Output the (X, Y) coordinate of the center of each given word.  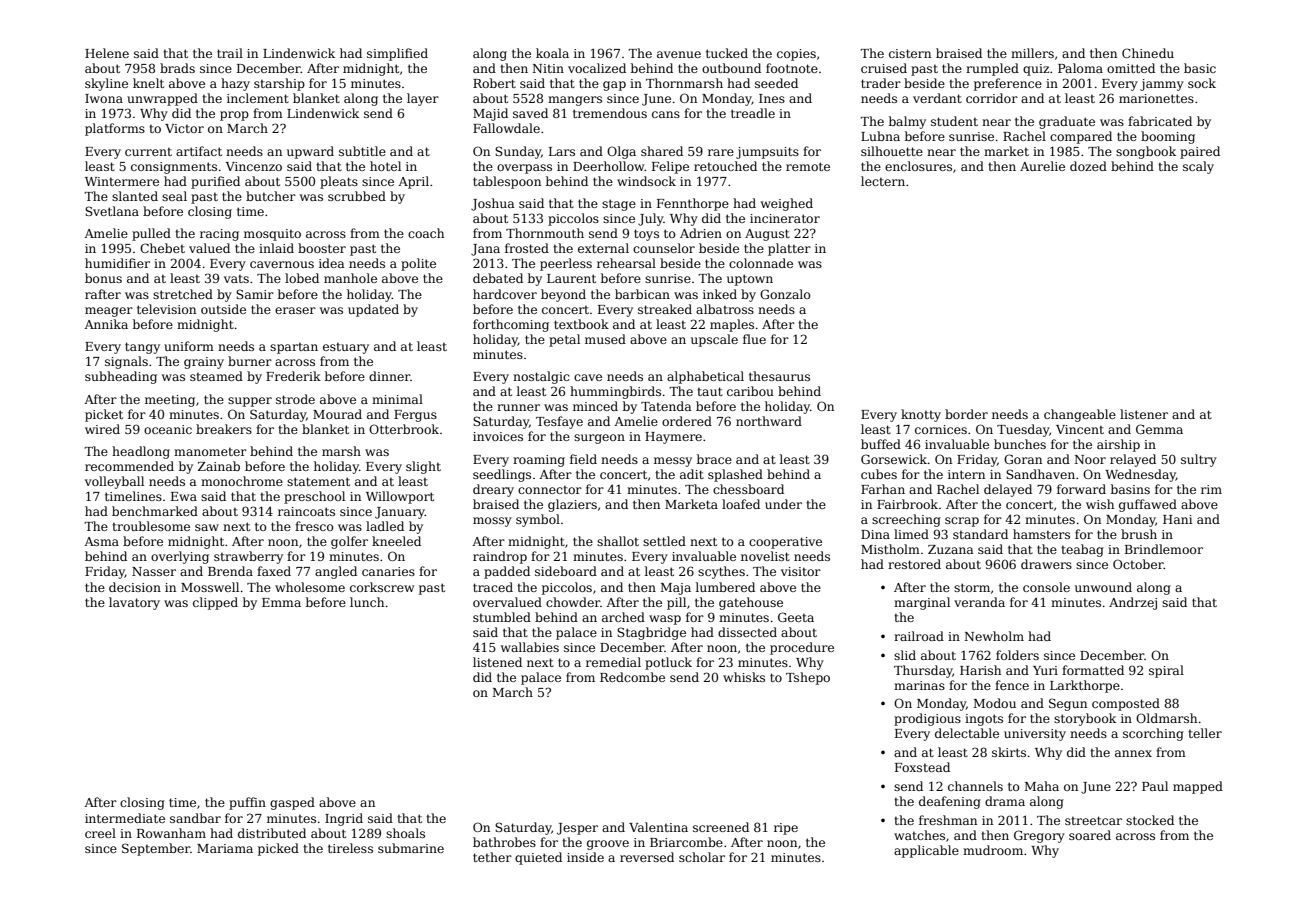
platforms (115, 129)
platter (789, 249)
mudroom (993, 850)
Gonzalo (785, 294)
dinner (389, 376)
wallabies (530, 647)
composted (1126, 704)
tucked (727, 53)
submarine (411, 848)
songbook (1146, 152)
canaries (388, 571)
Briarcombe (686, 842)
